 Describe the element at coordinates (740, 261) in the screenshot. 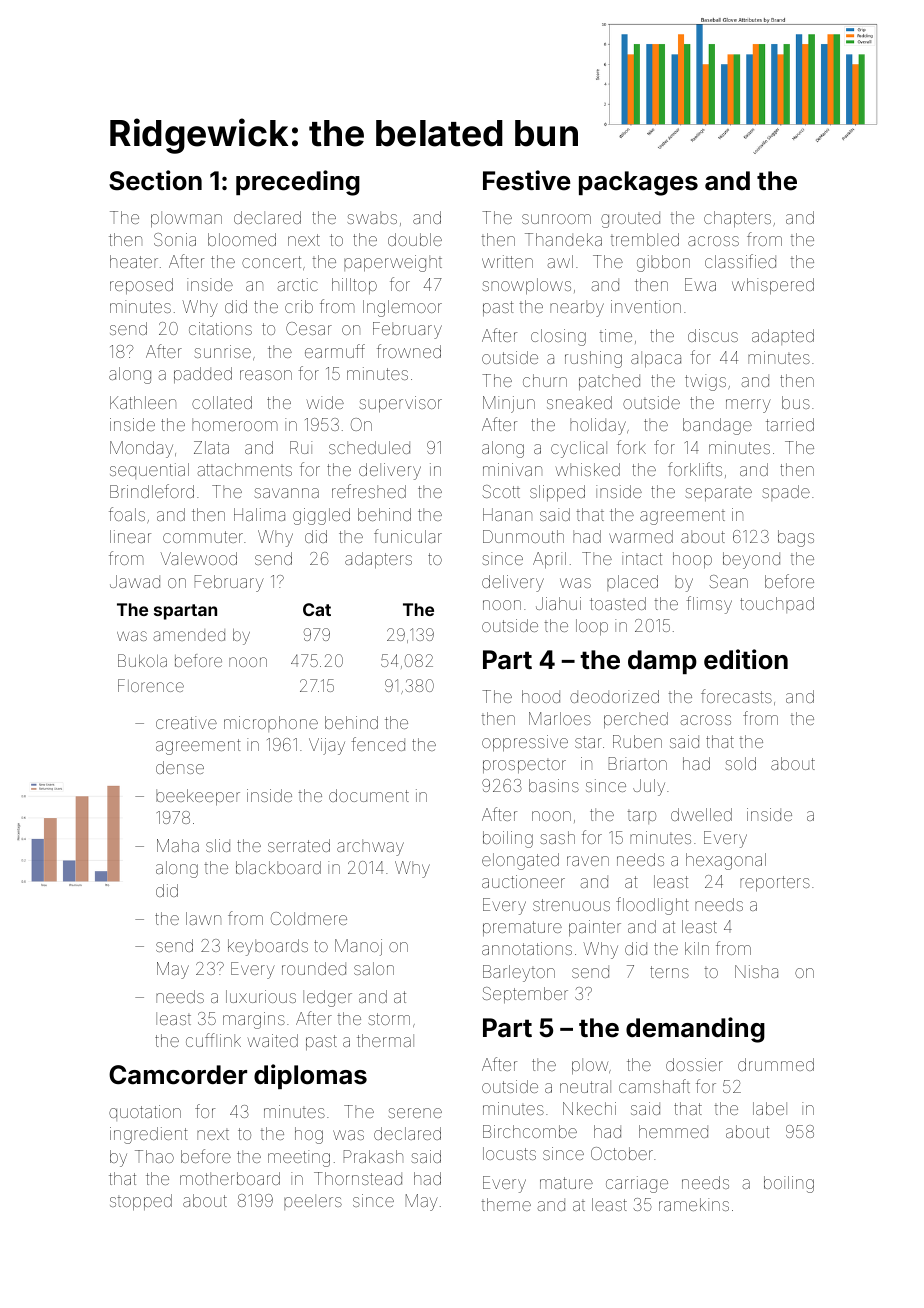

I see `classified` at that location.
